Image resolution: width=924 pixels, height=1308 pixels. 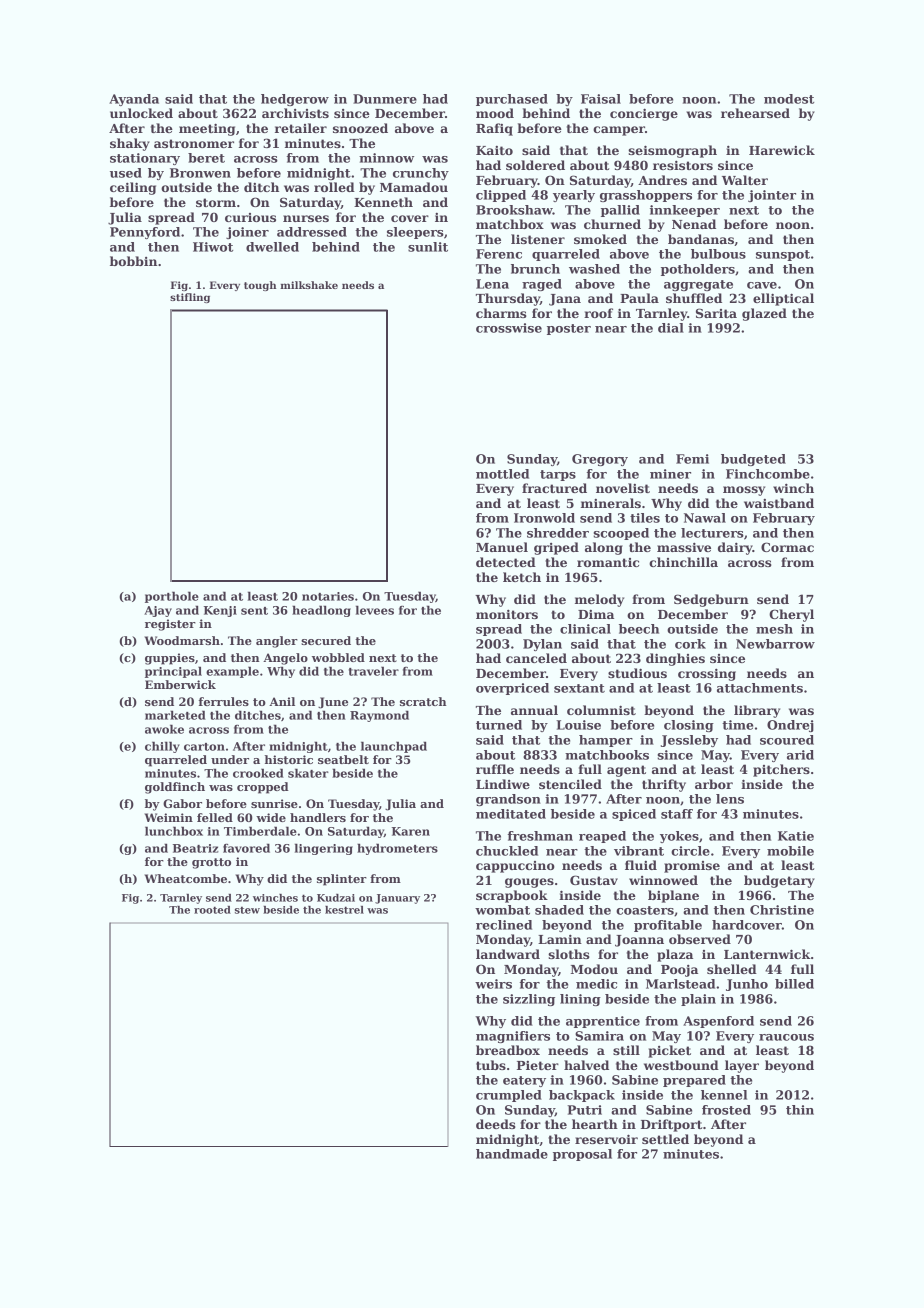 I want to click on Gregory, so click(x=600, y=460).
